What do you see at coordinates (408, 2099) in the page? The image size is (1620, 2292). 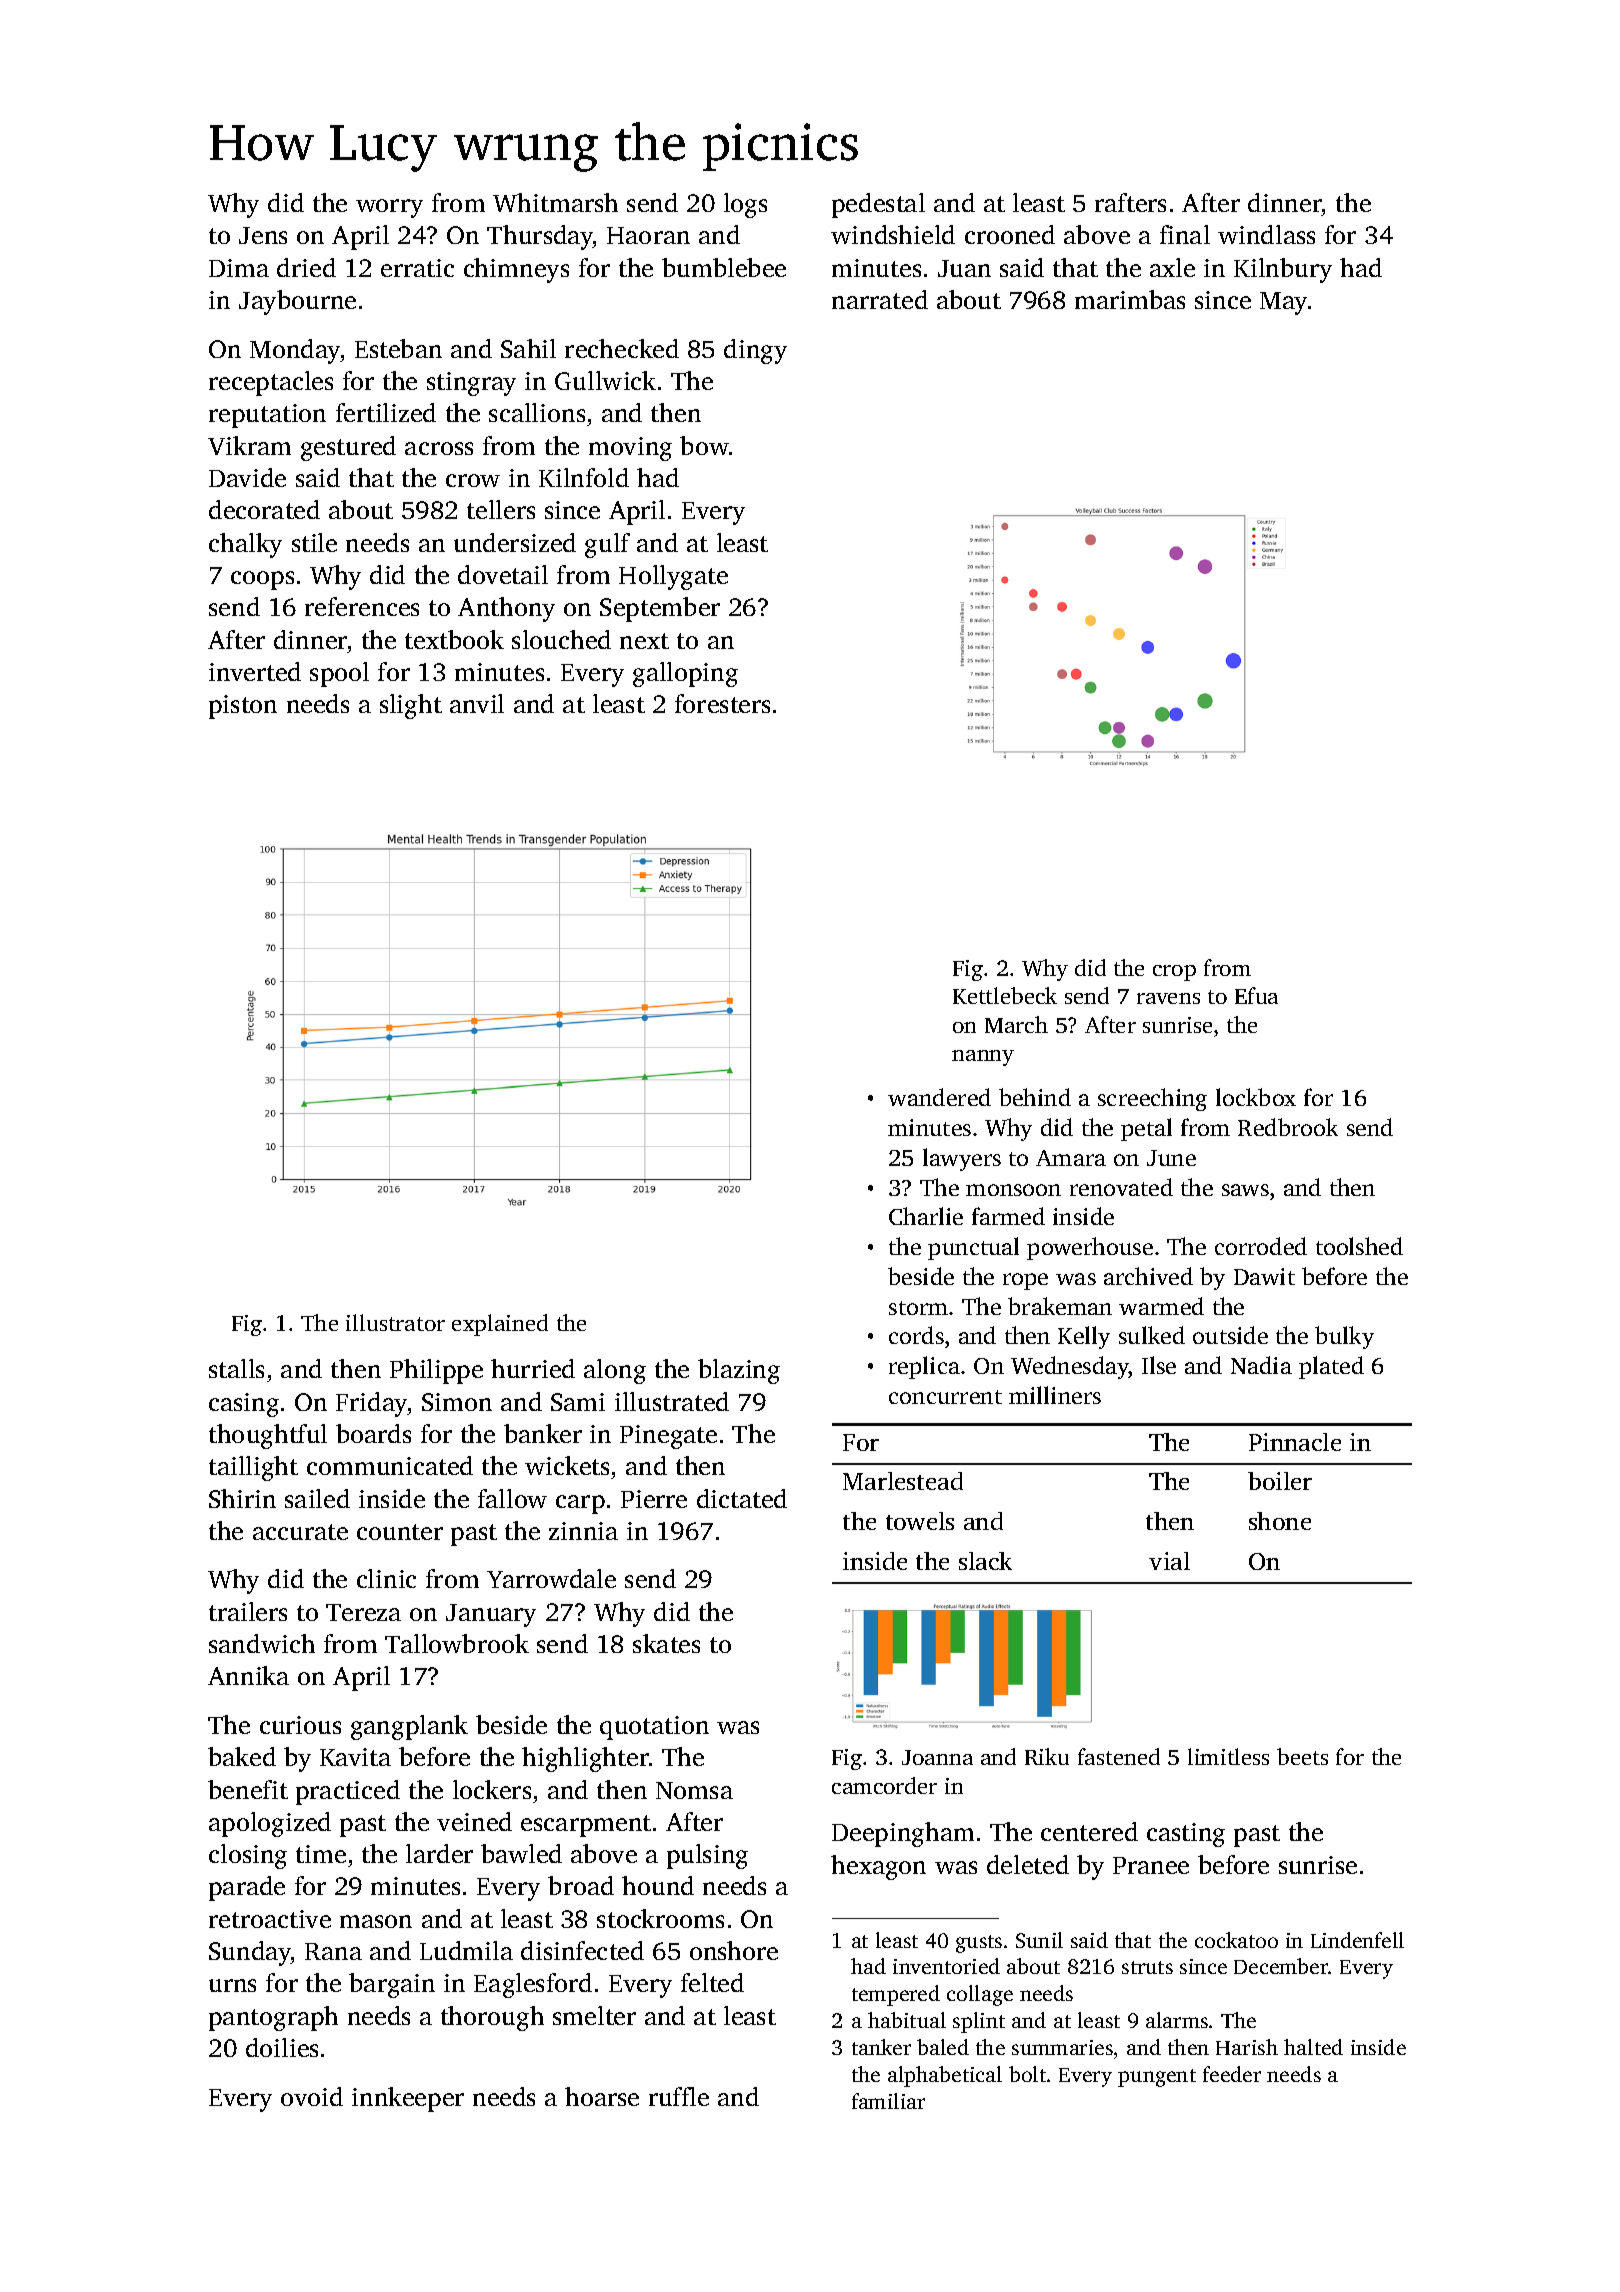 I see `innkeeper` at bounding box center [408, 2099].
